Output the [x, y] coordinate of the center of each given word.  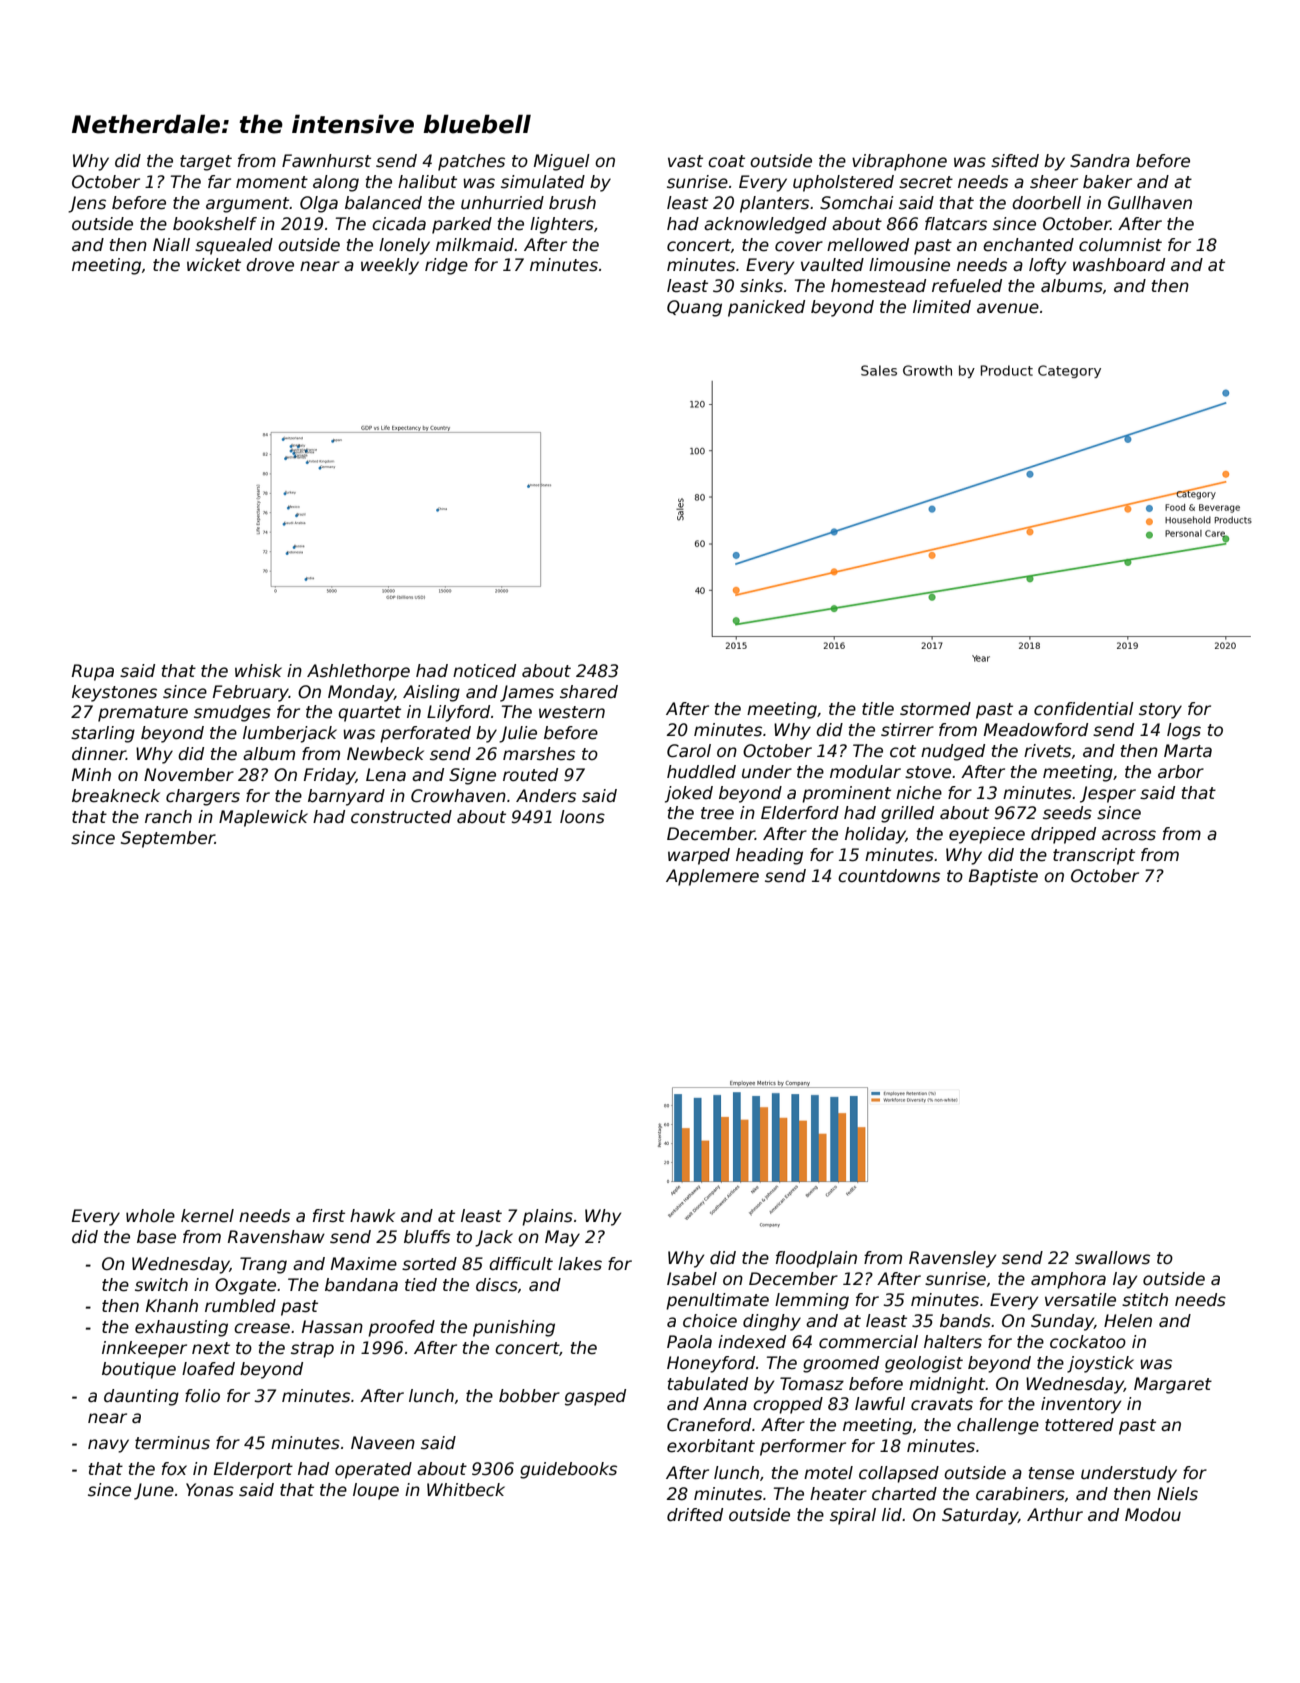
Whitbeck [466, 1490]
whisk [258, 671]
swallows [1112, 1258]
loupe [376, 1491]
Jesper [1108, 794]
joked [689, 794]
